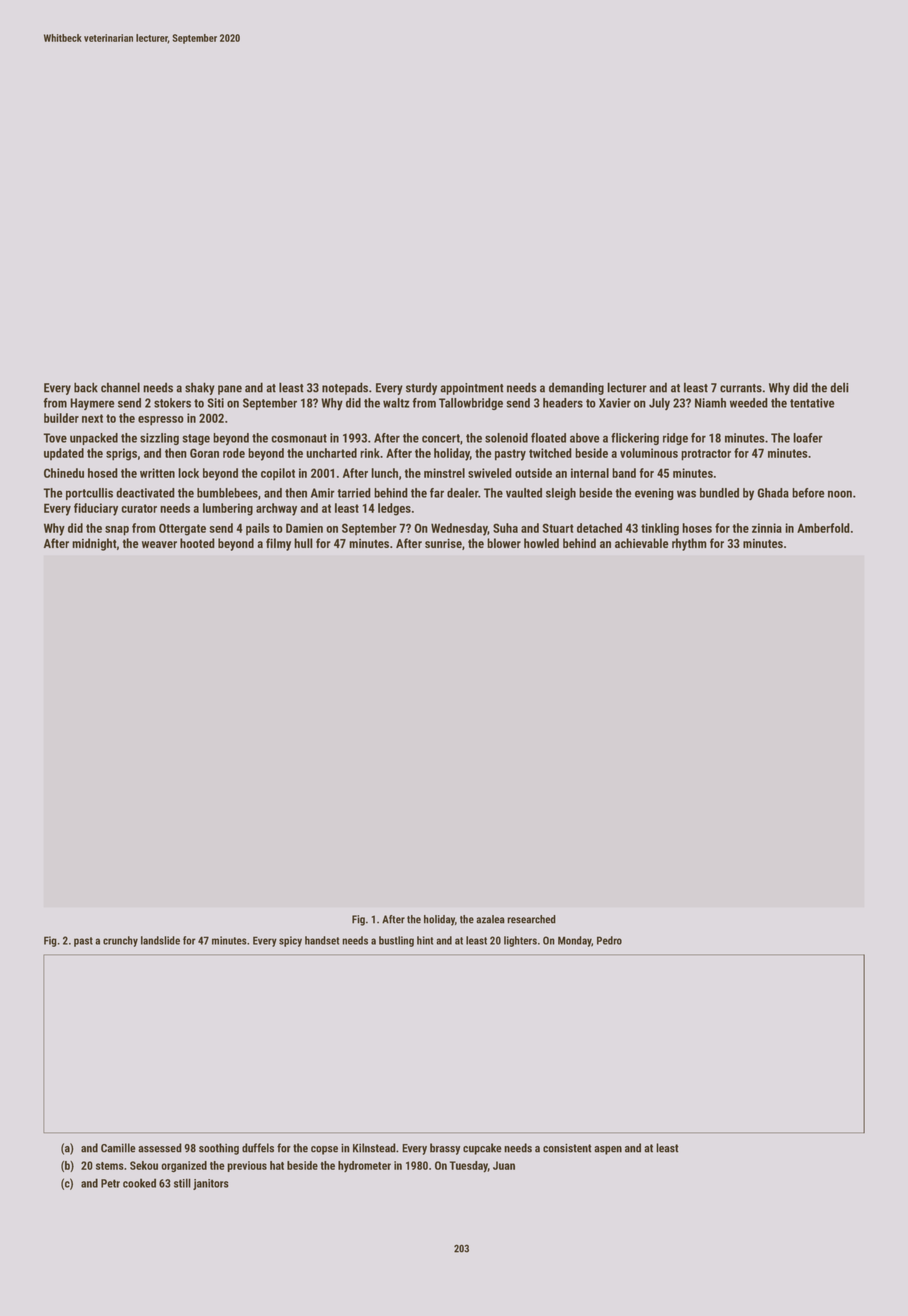 This image has height=1316, width=908. I want to click on Petr, so click(110, 1183).
